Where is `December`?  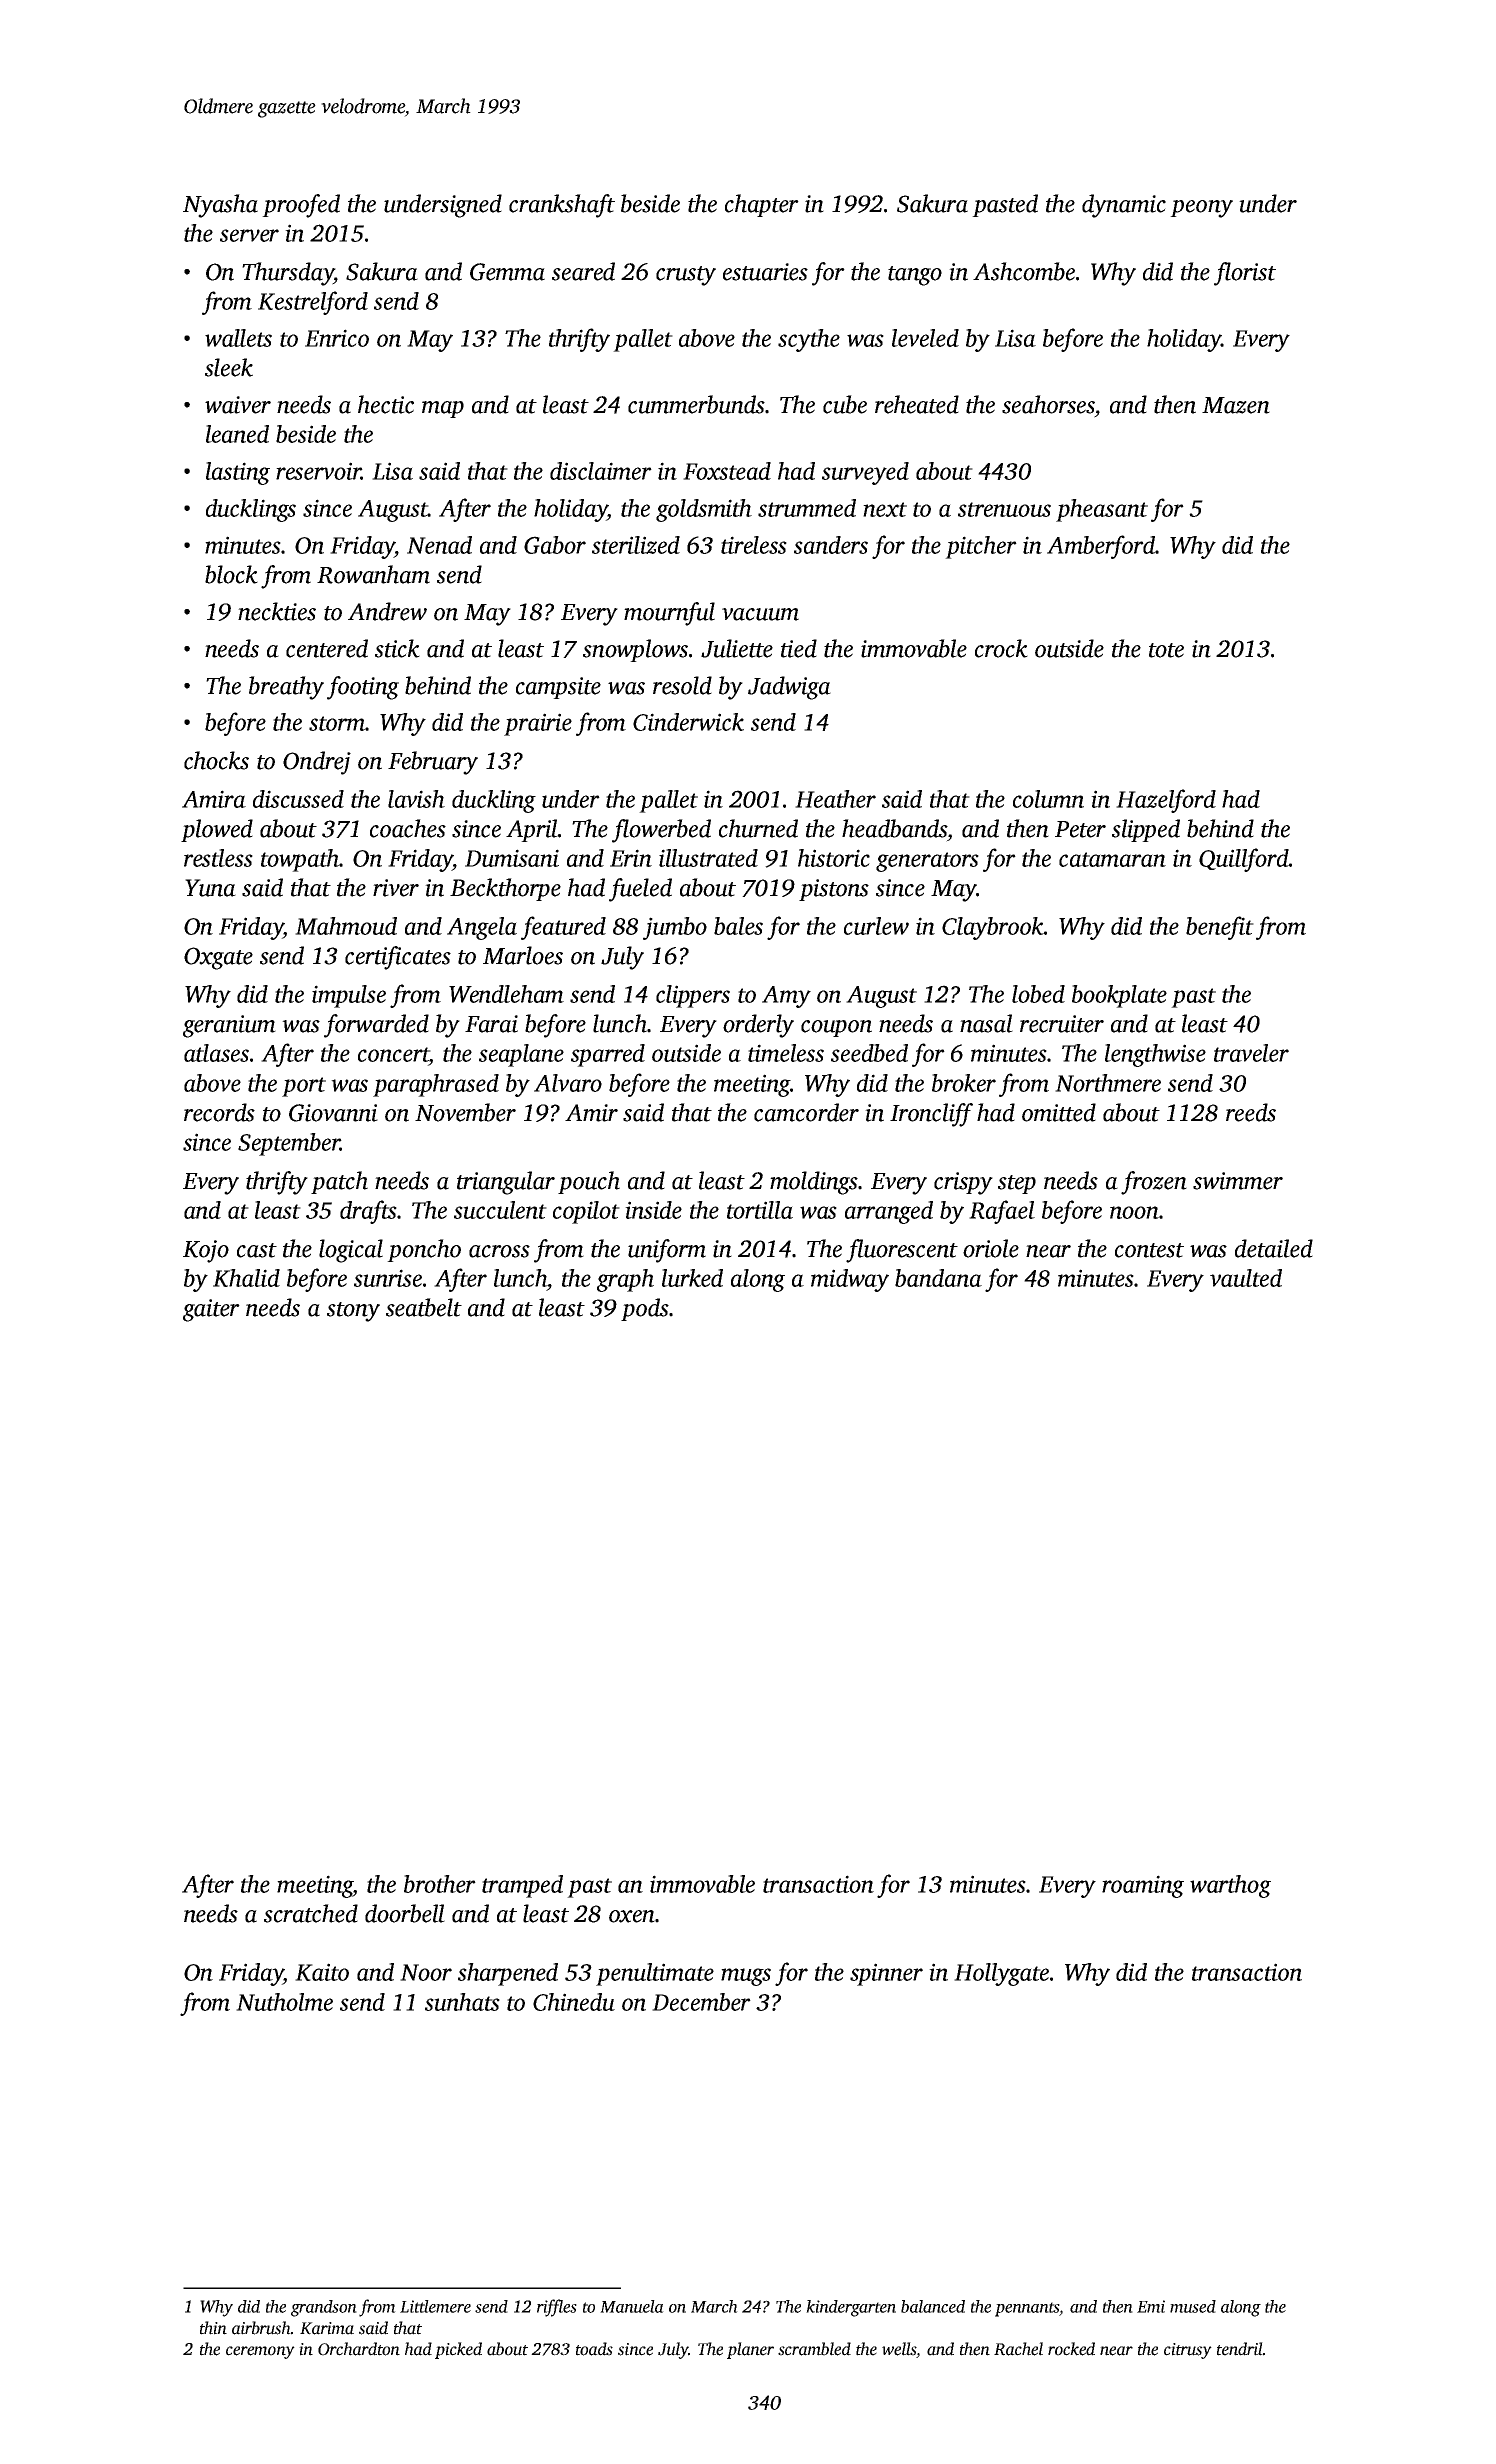
December is located at coordinates (701, 2002).
